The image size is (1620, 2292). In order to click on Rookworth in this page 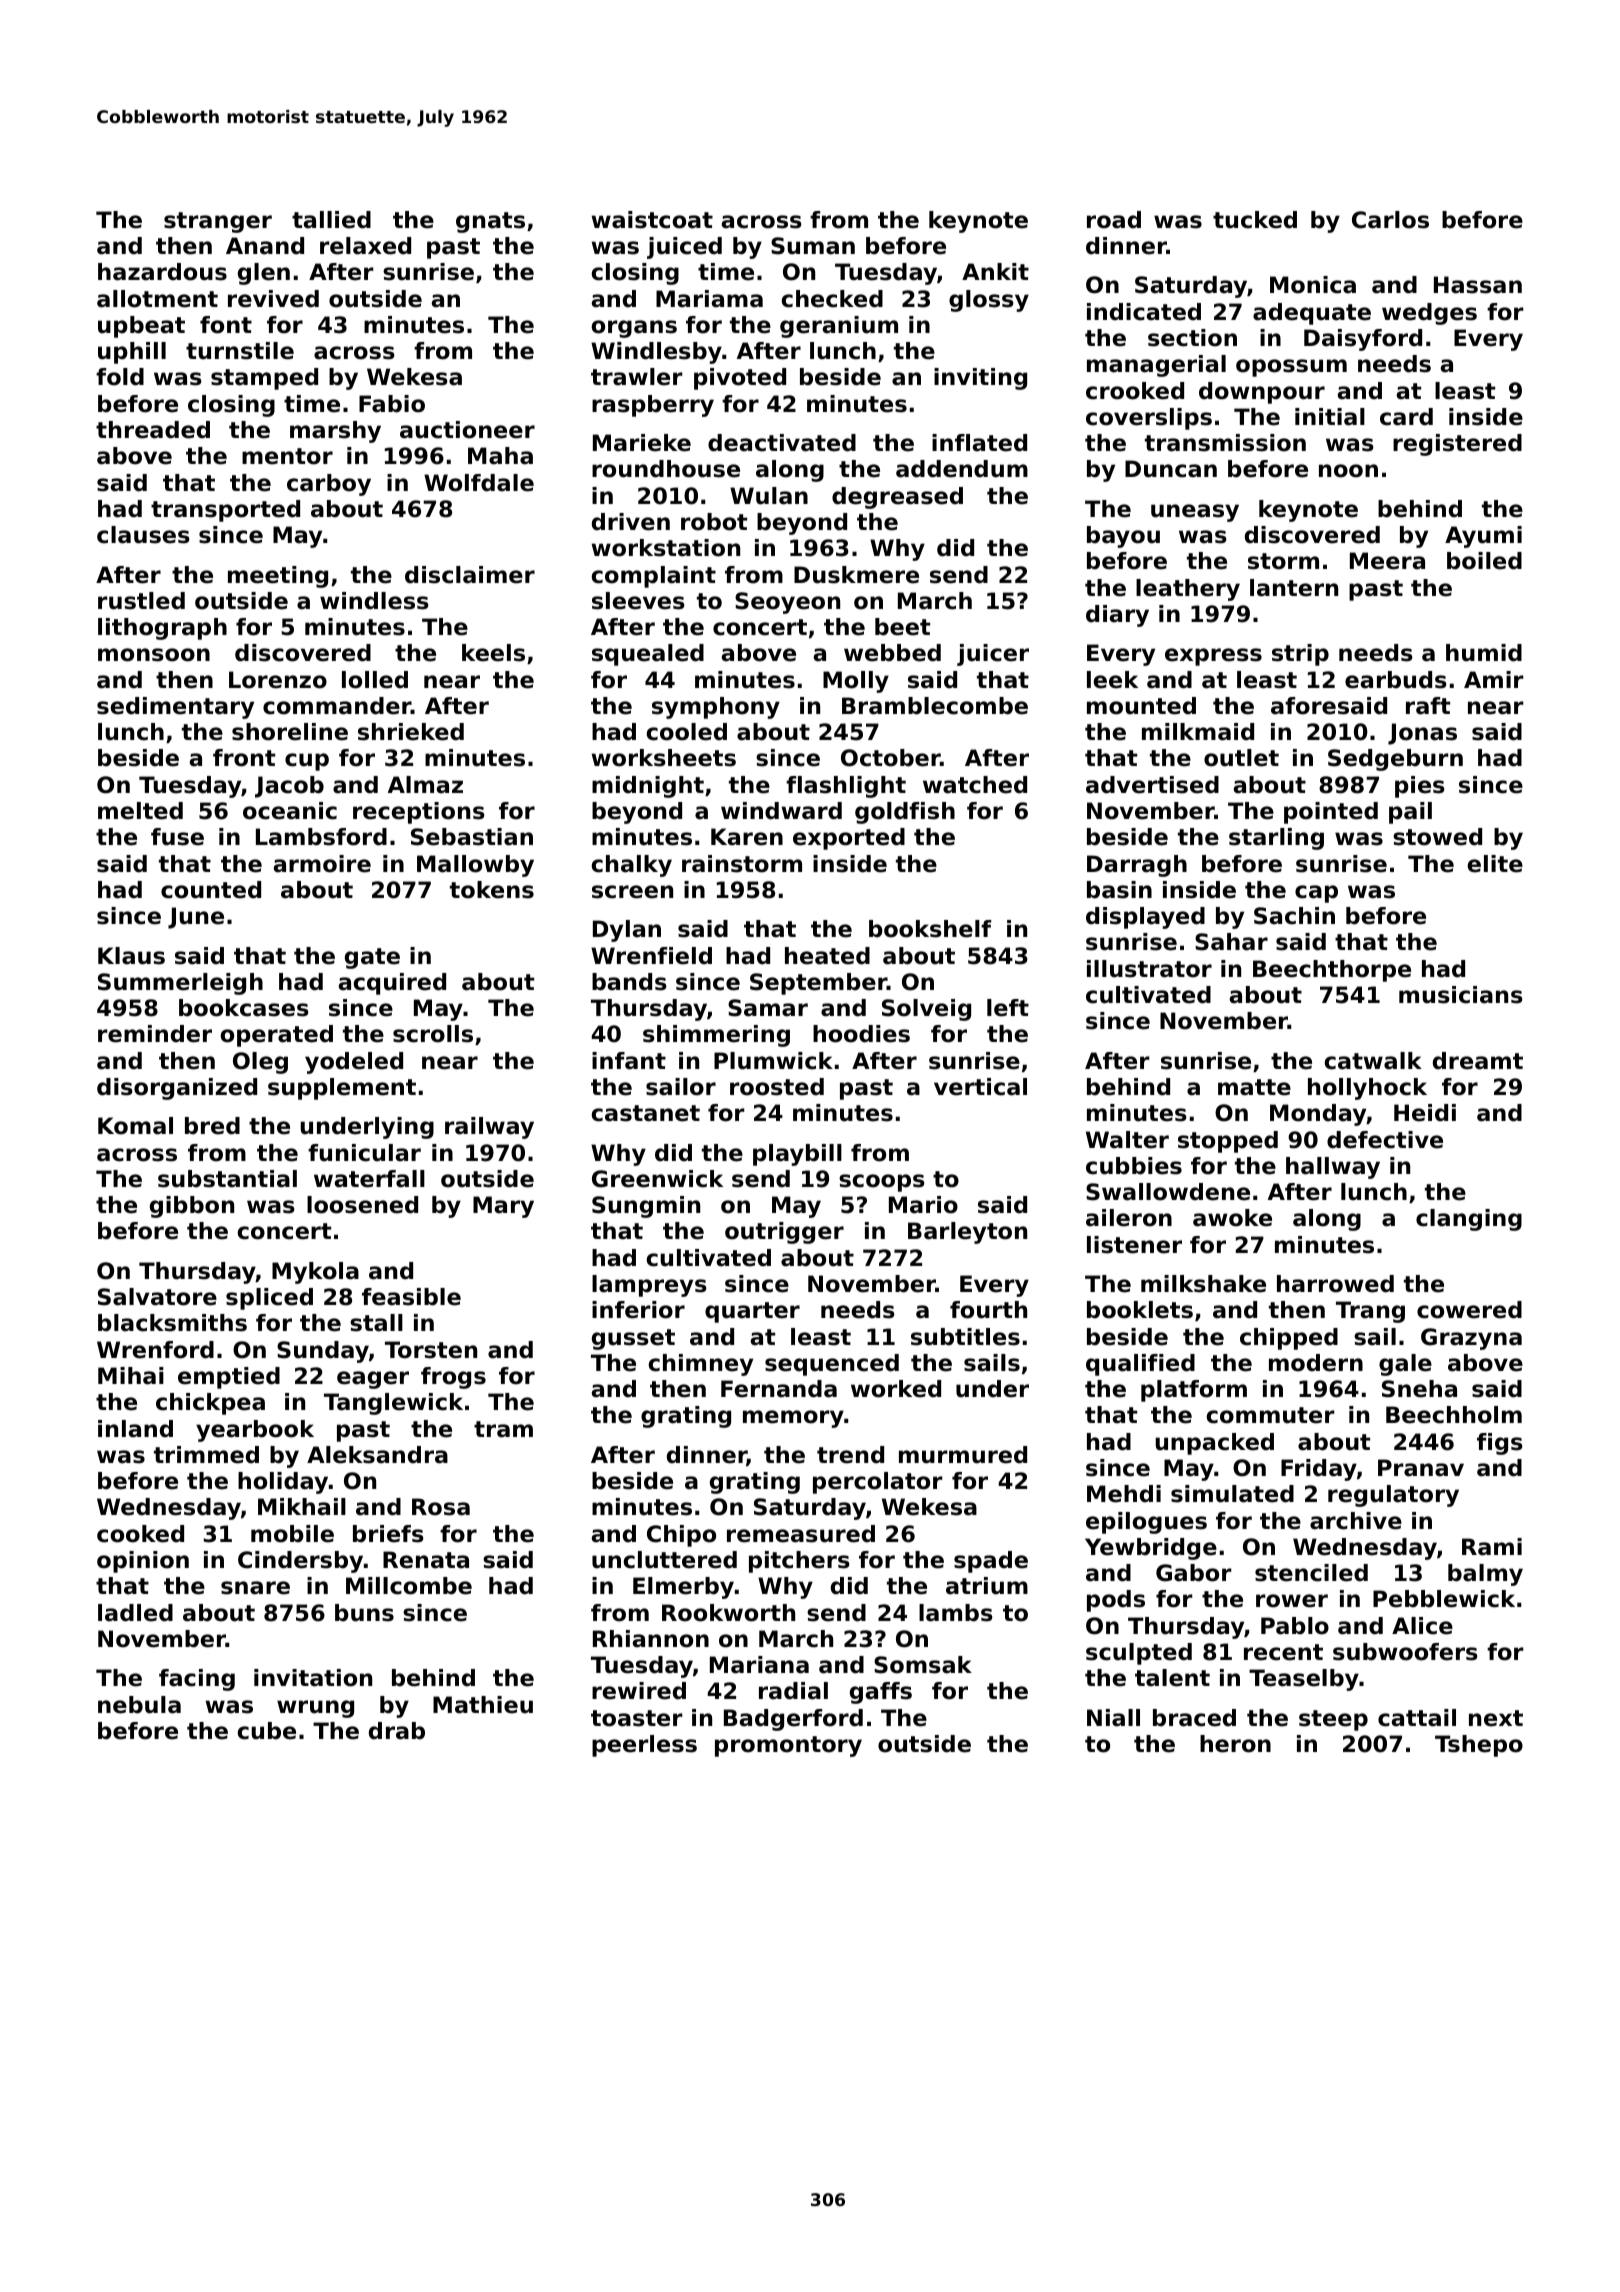, I will do `click(728, 1613)`.
